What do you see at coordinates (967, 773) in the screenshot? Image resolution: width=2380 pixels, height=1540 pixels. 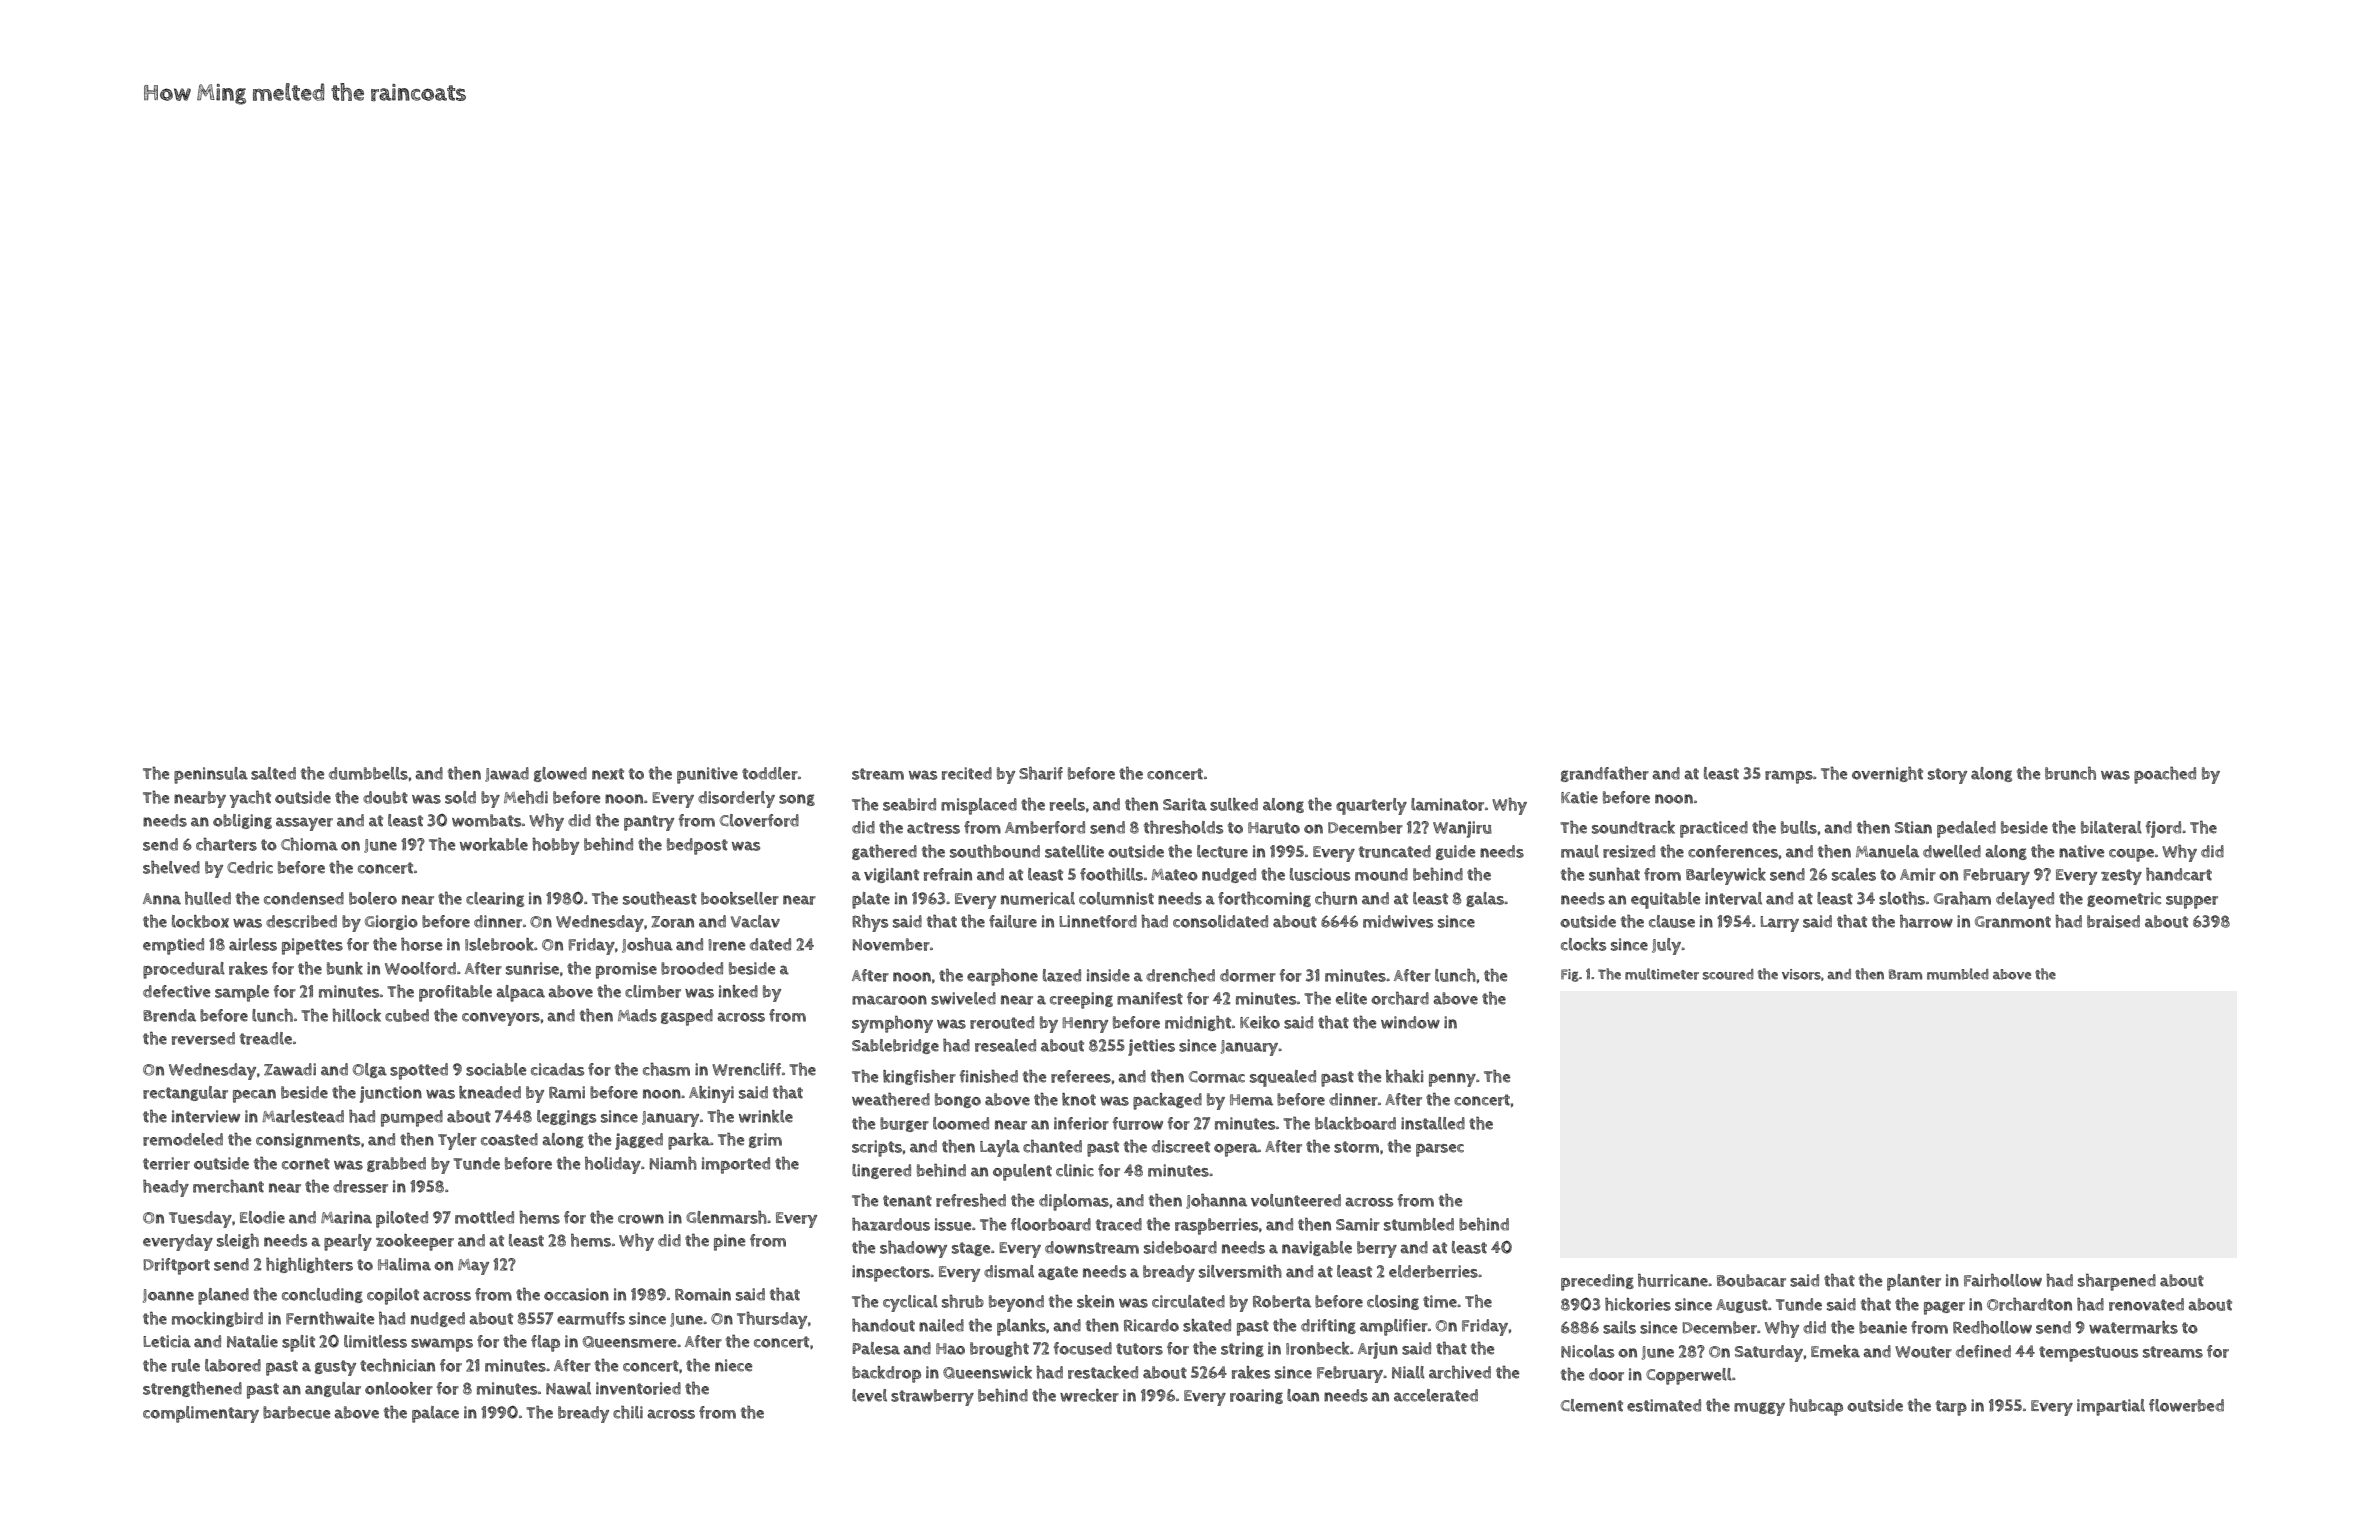 I see `recited` at bounding box center [967, 773].
